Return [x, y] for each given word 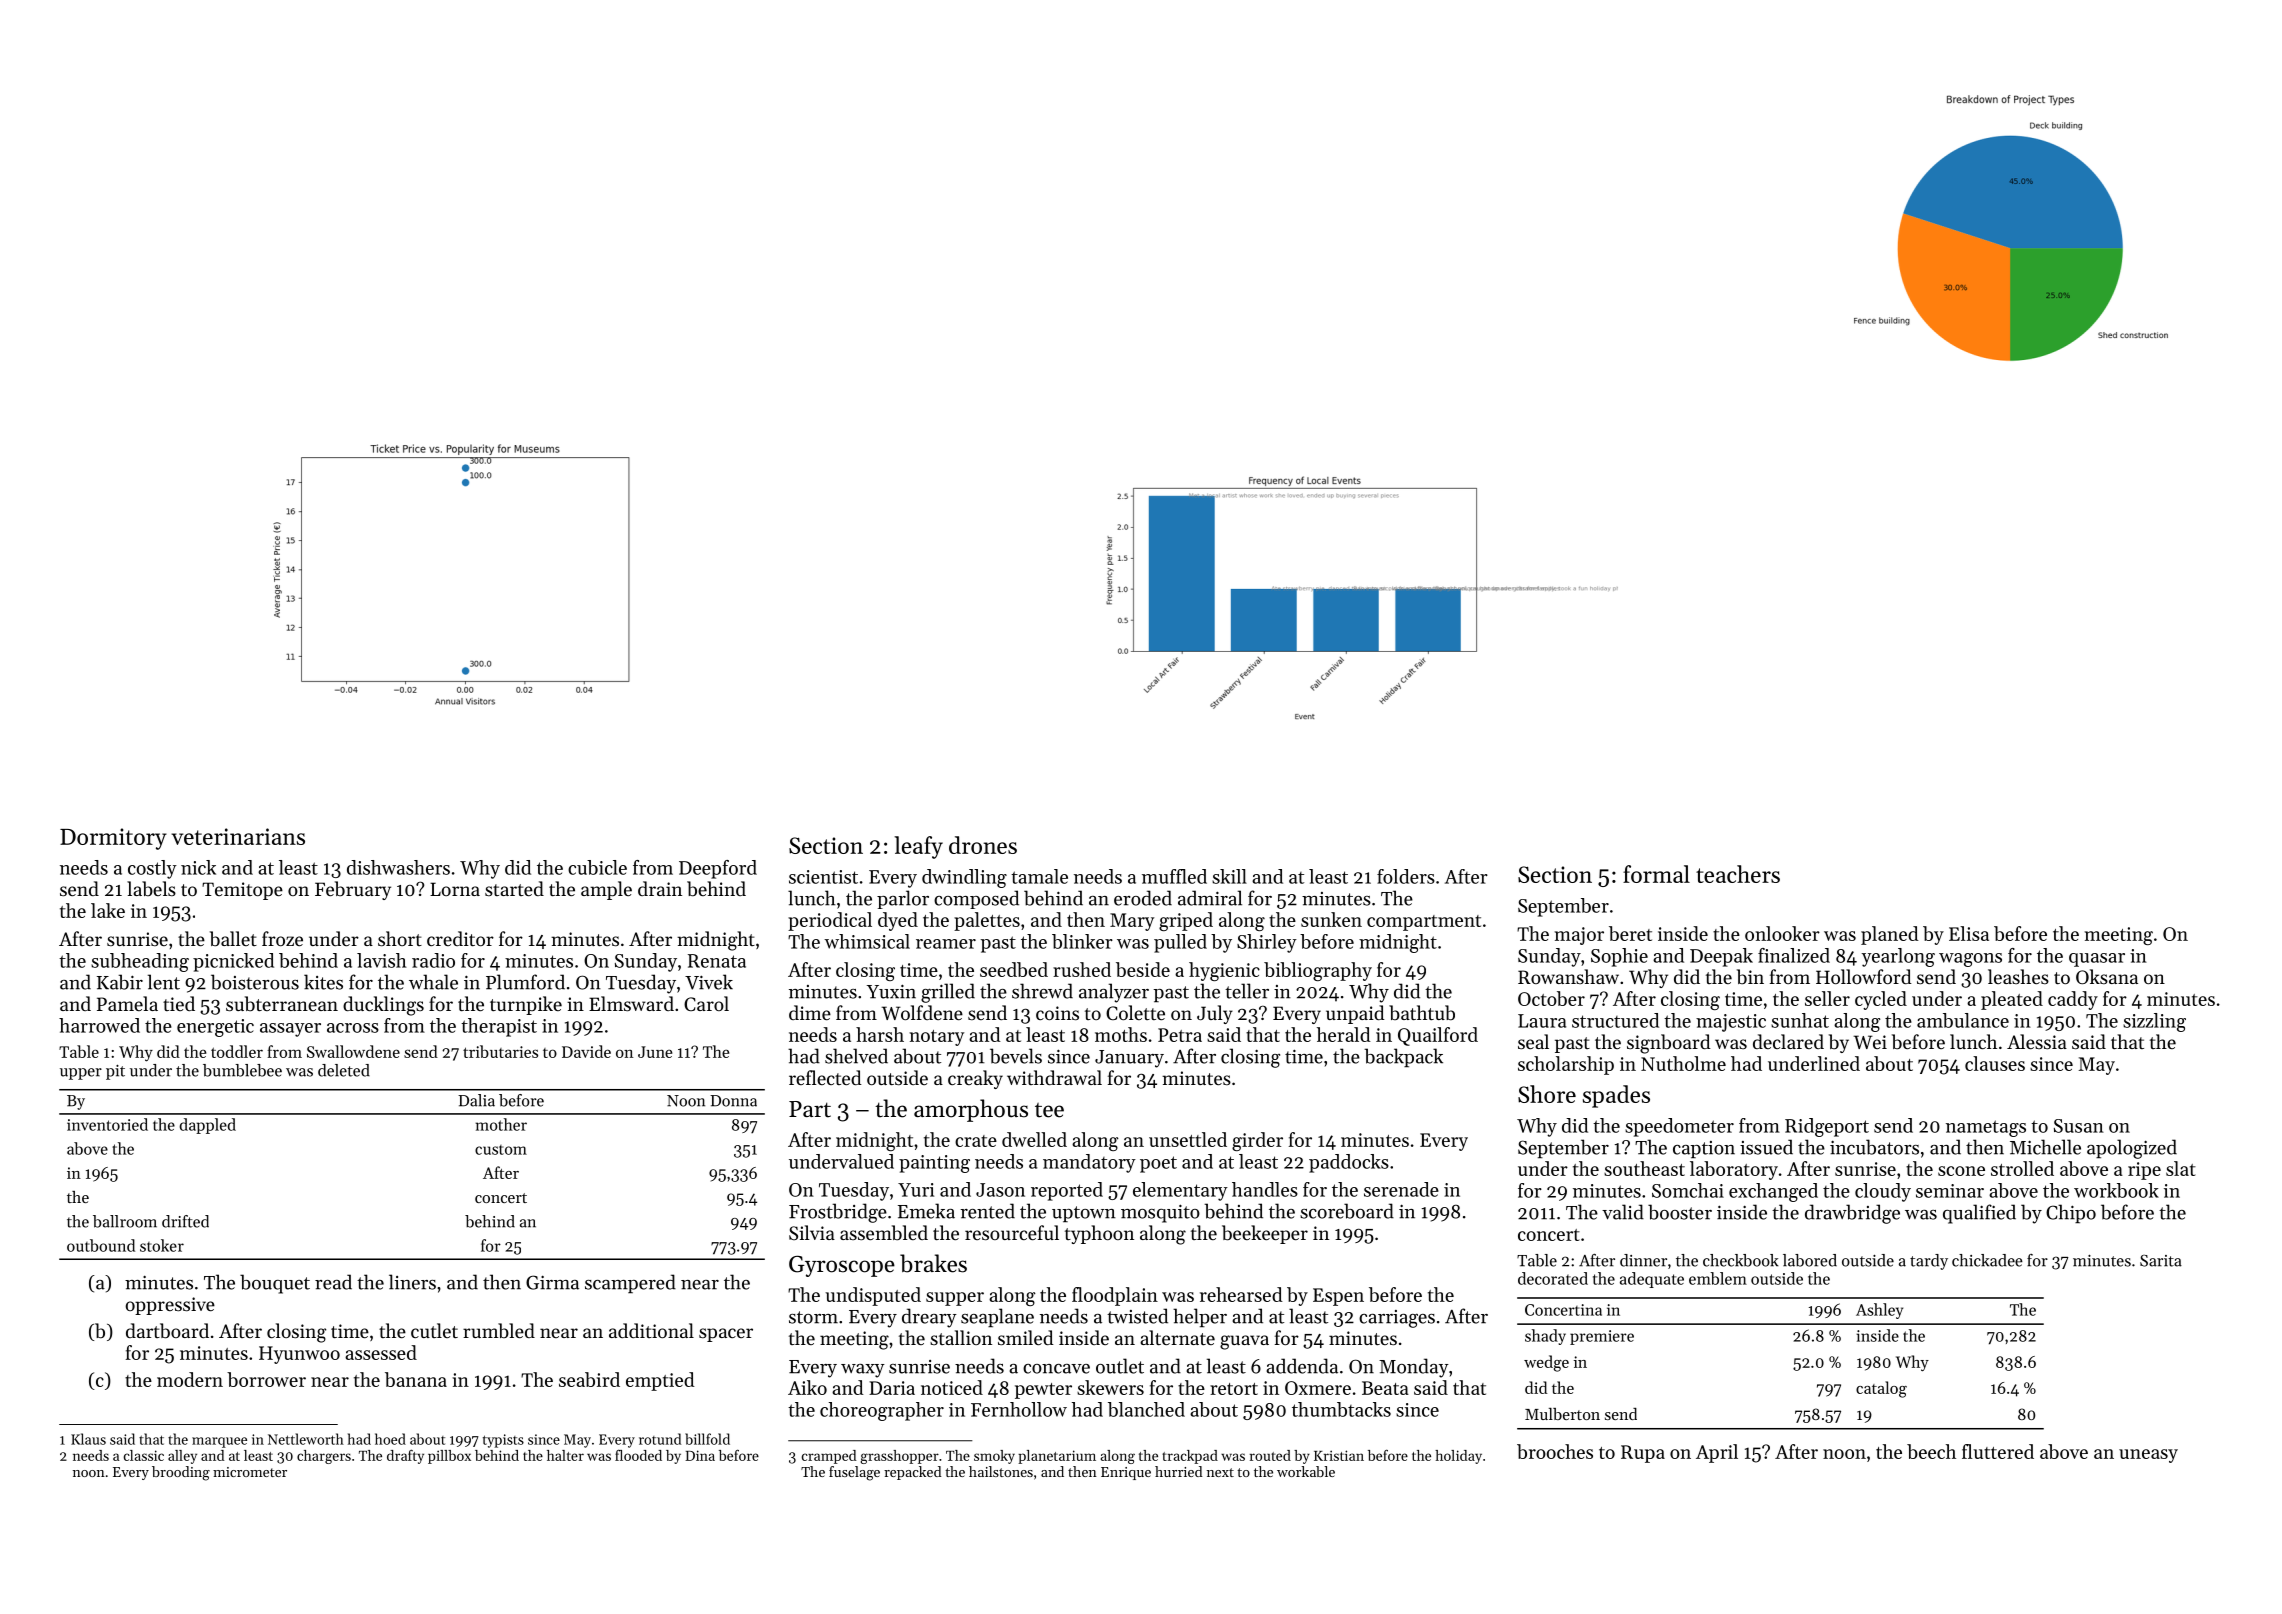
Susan [2079, 1126]
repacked [913, 1473]
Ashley [1879, 1311]
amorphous [971, 1110]
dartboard [167, 1331]
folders [1406, 876]
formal [1656, 874]
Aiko [807, 1387]
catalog [1881, 1389]
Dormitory [113, 839]
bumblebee [242, 1070]
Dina [700, 1455]
